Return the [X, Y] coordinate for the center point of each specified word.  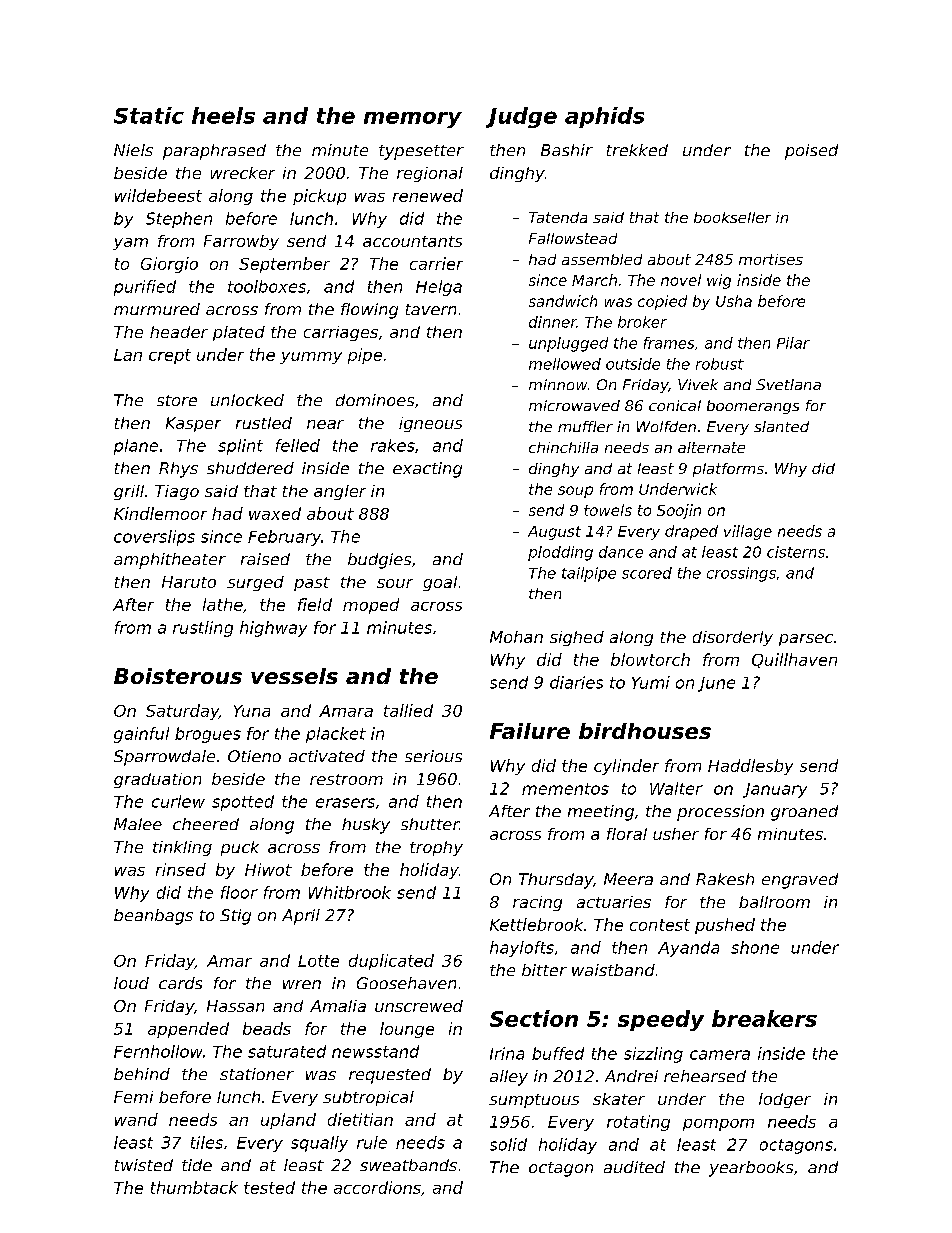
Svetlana [788, 384]
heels [223, 115]
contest [660, 925]
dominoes [375, 400]
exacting [427, 470]
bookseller [732, 217]
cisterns [796, 552]
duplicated [391, 962]
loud [131, 983]
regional [430, 174]
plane [136, 447]
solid [508, 1144]
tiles [207, 1142]
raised [265, 559]
